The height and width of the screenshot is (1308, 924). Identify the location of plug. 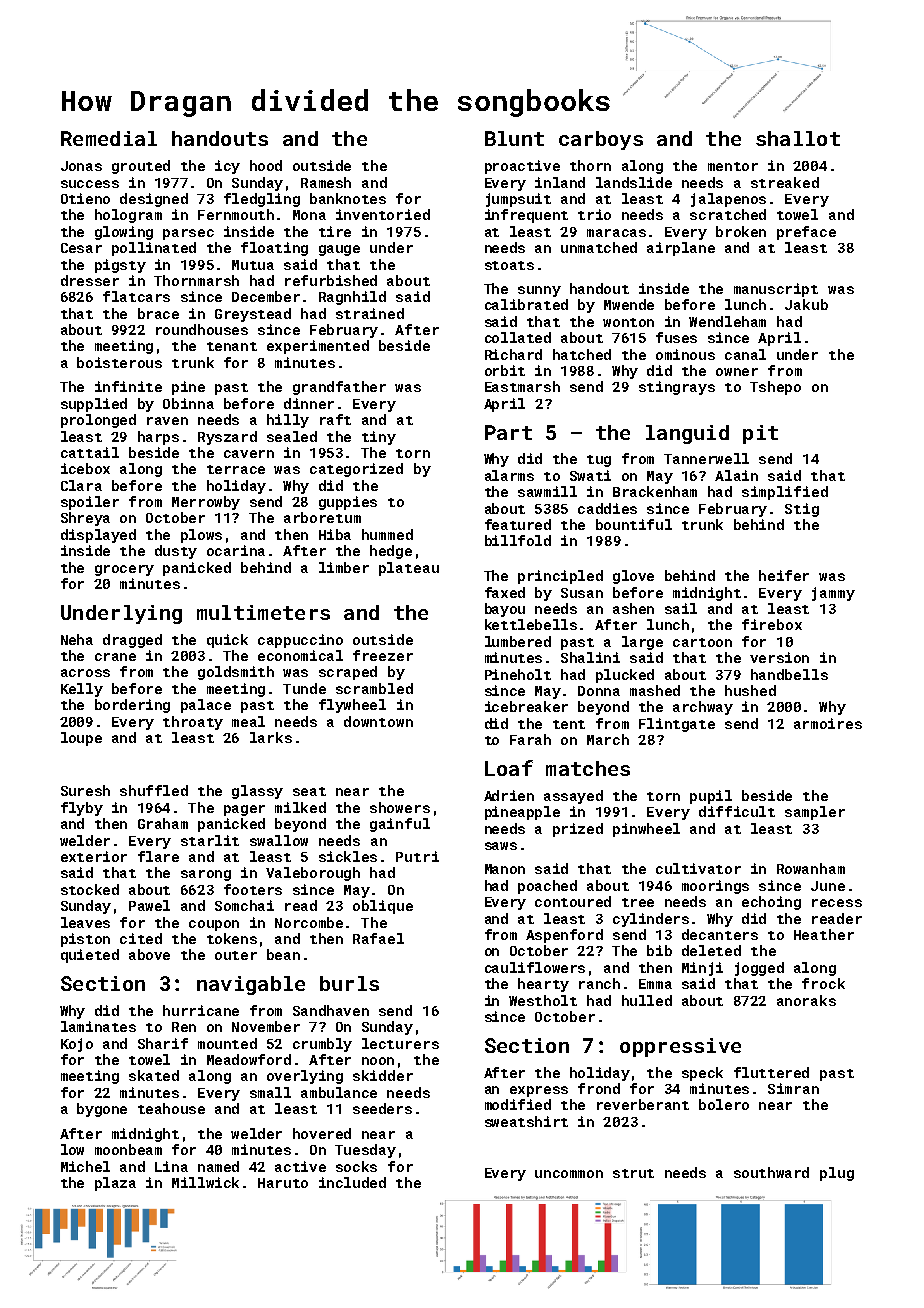
(837, 1174).
